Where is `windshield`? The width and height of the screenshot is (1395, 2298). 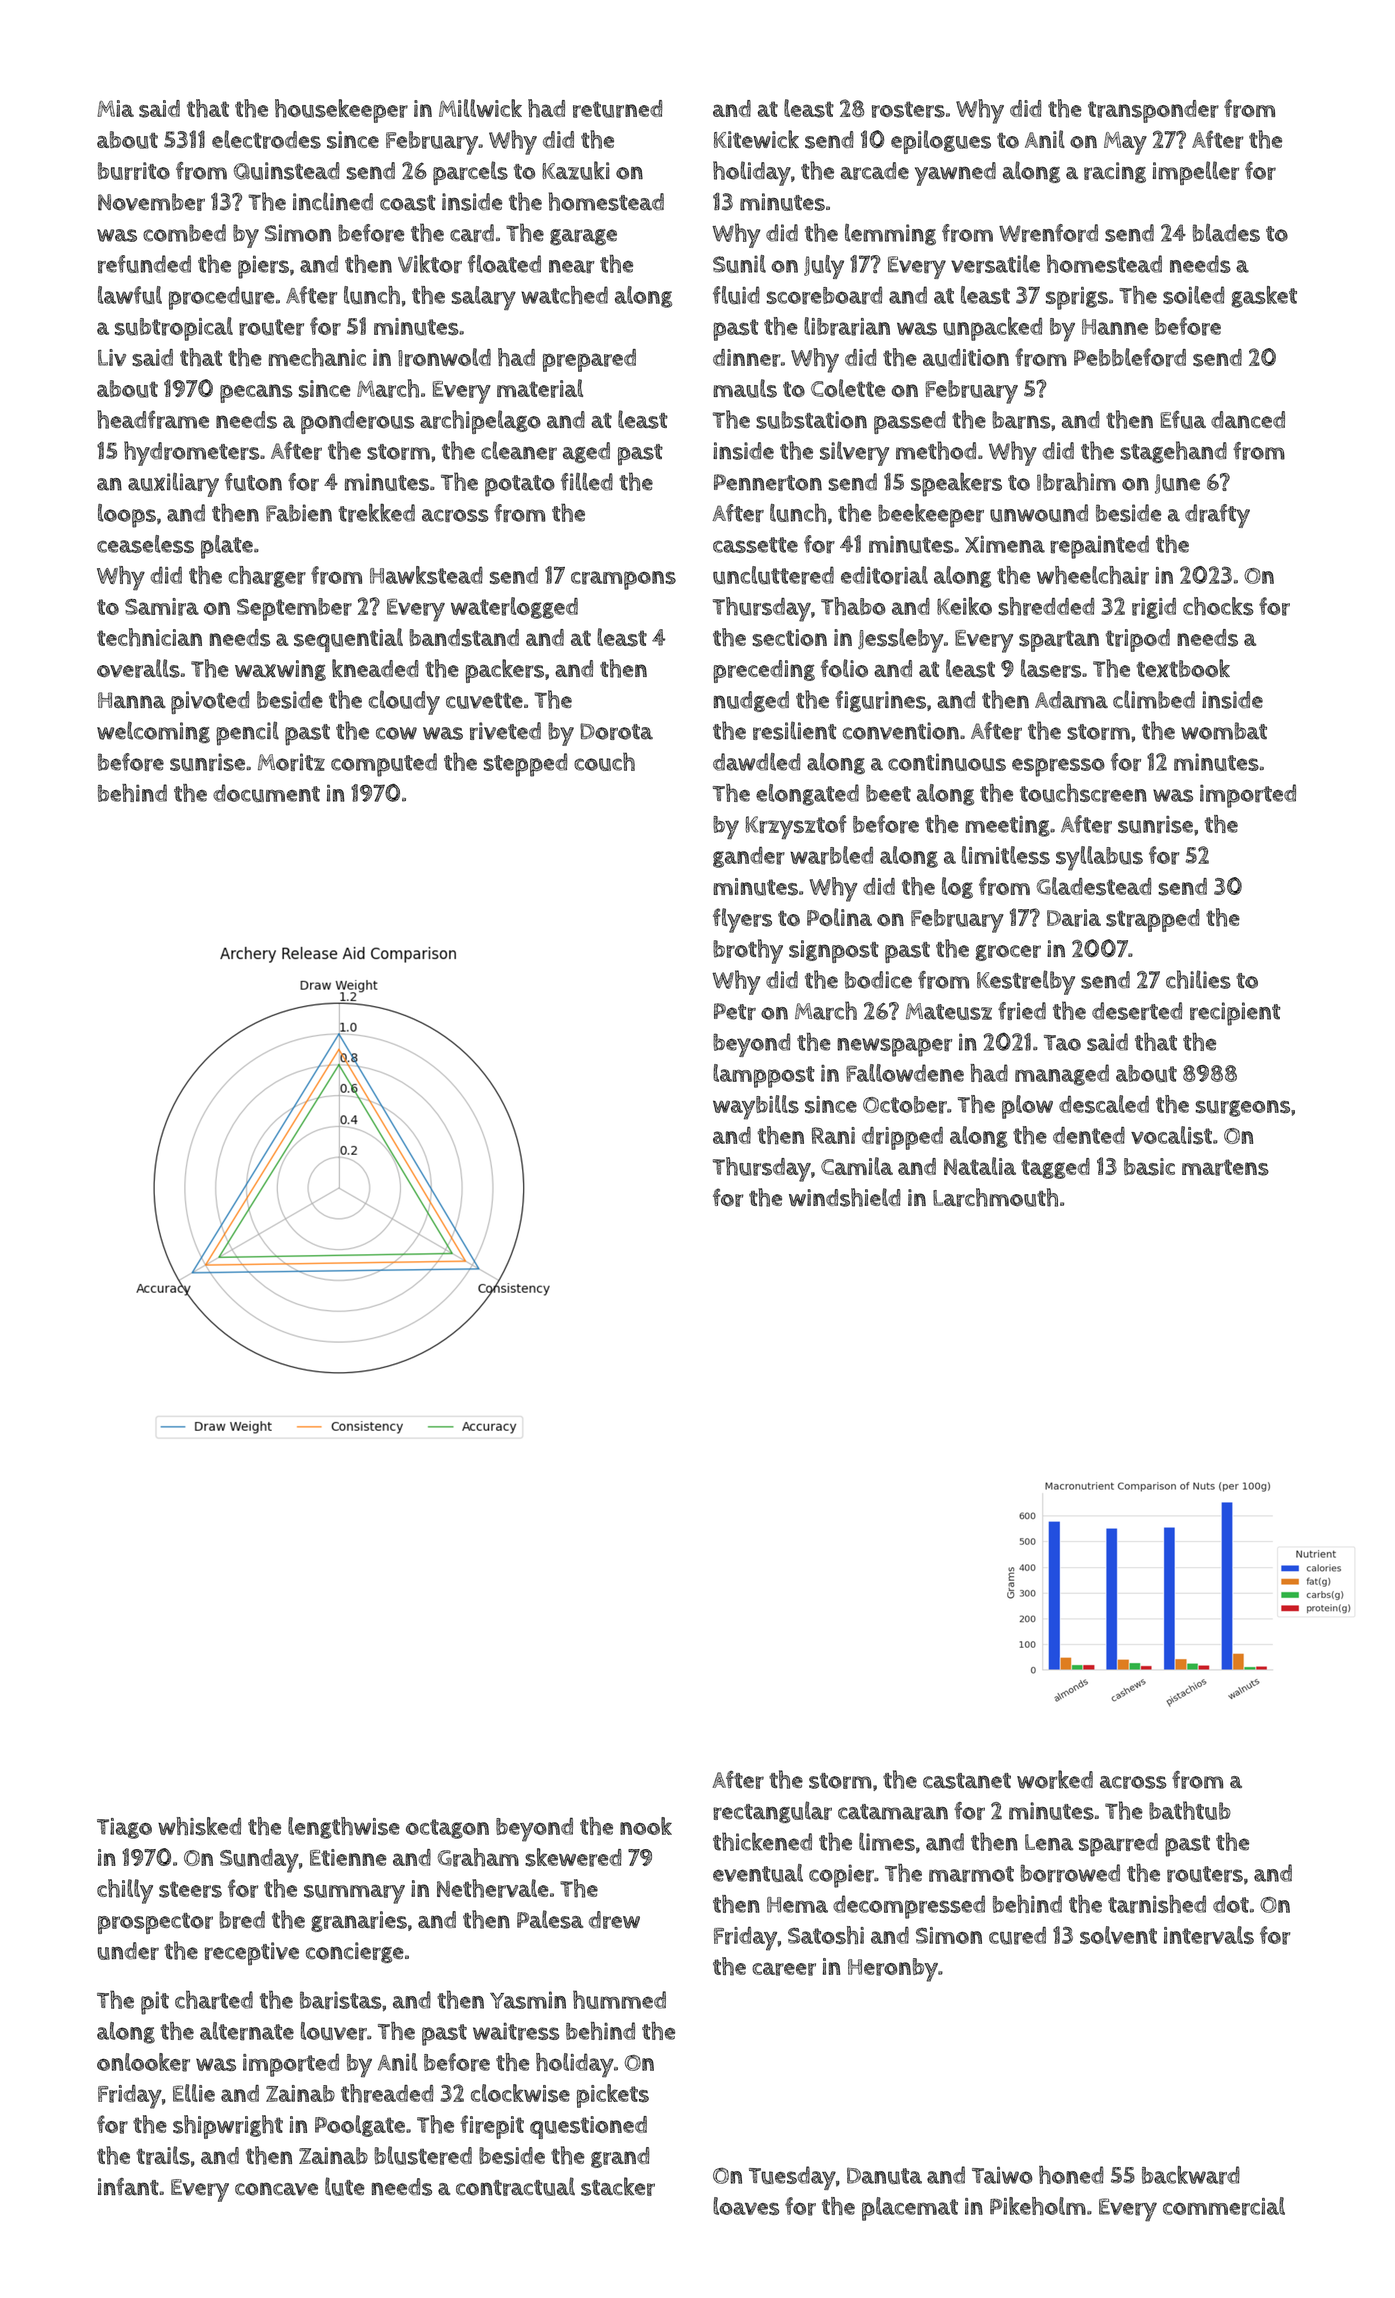
windshield is located at coordinates (845, 1197).
